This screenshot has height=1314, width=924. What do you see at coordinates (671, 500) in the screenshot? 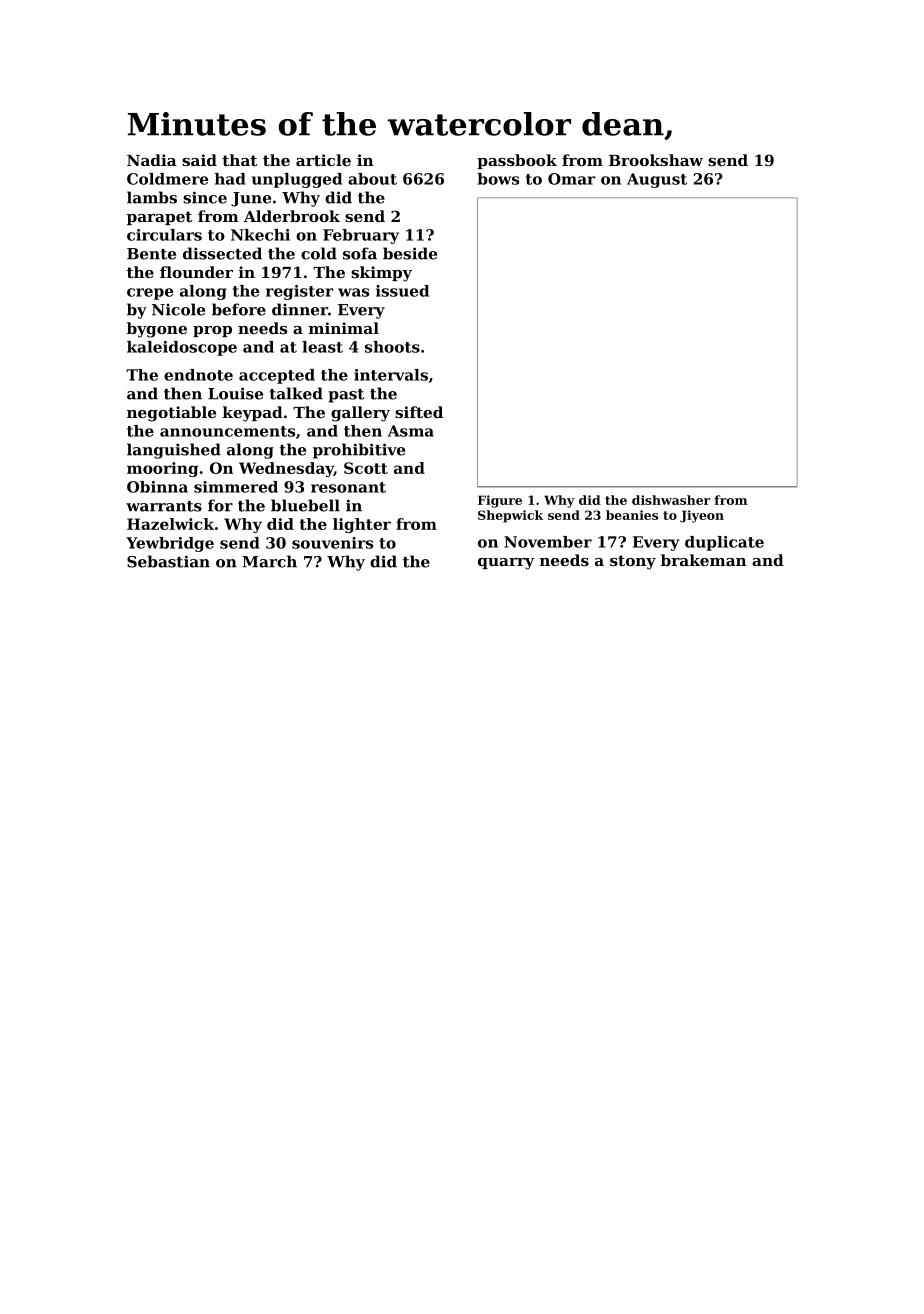
I see `dishwasher` at bounding box center [671, 500].
